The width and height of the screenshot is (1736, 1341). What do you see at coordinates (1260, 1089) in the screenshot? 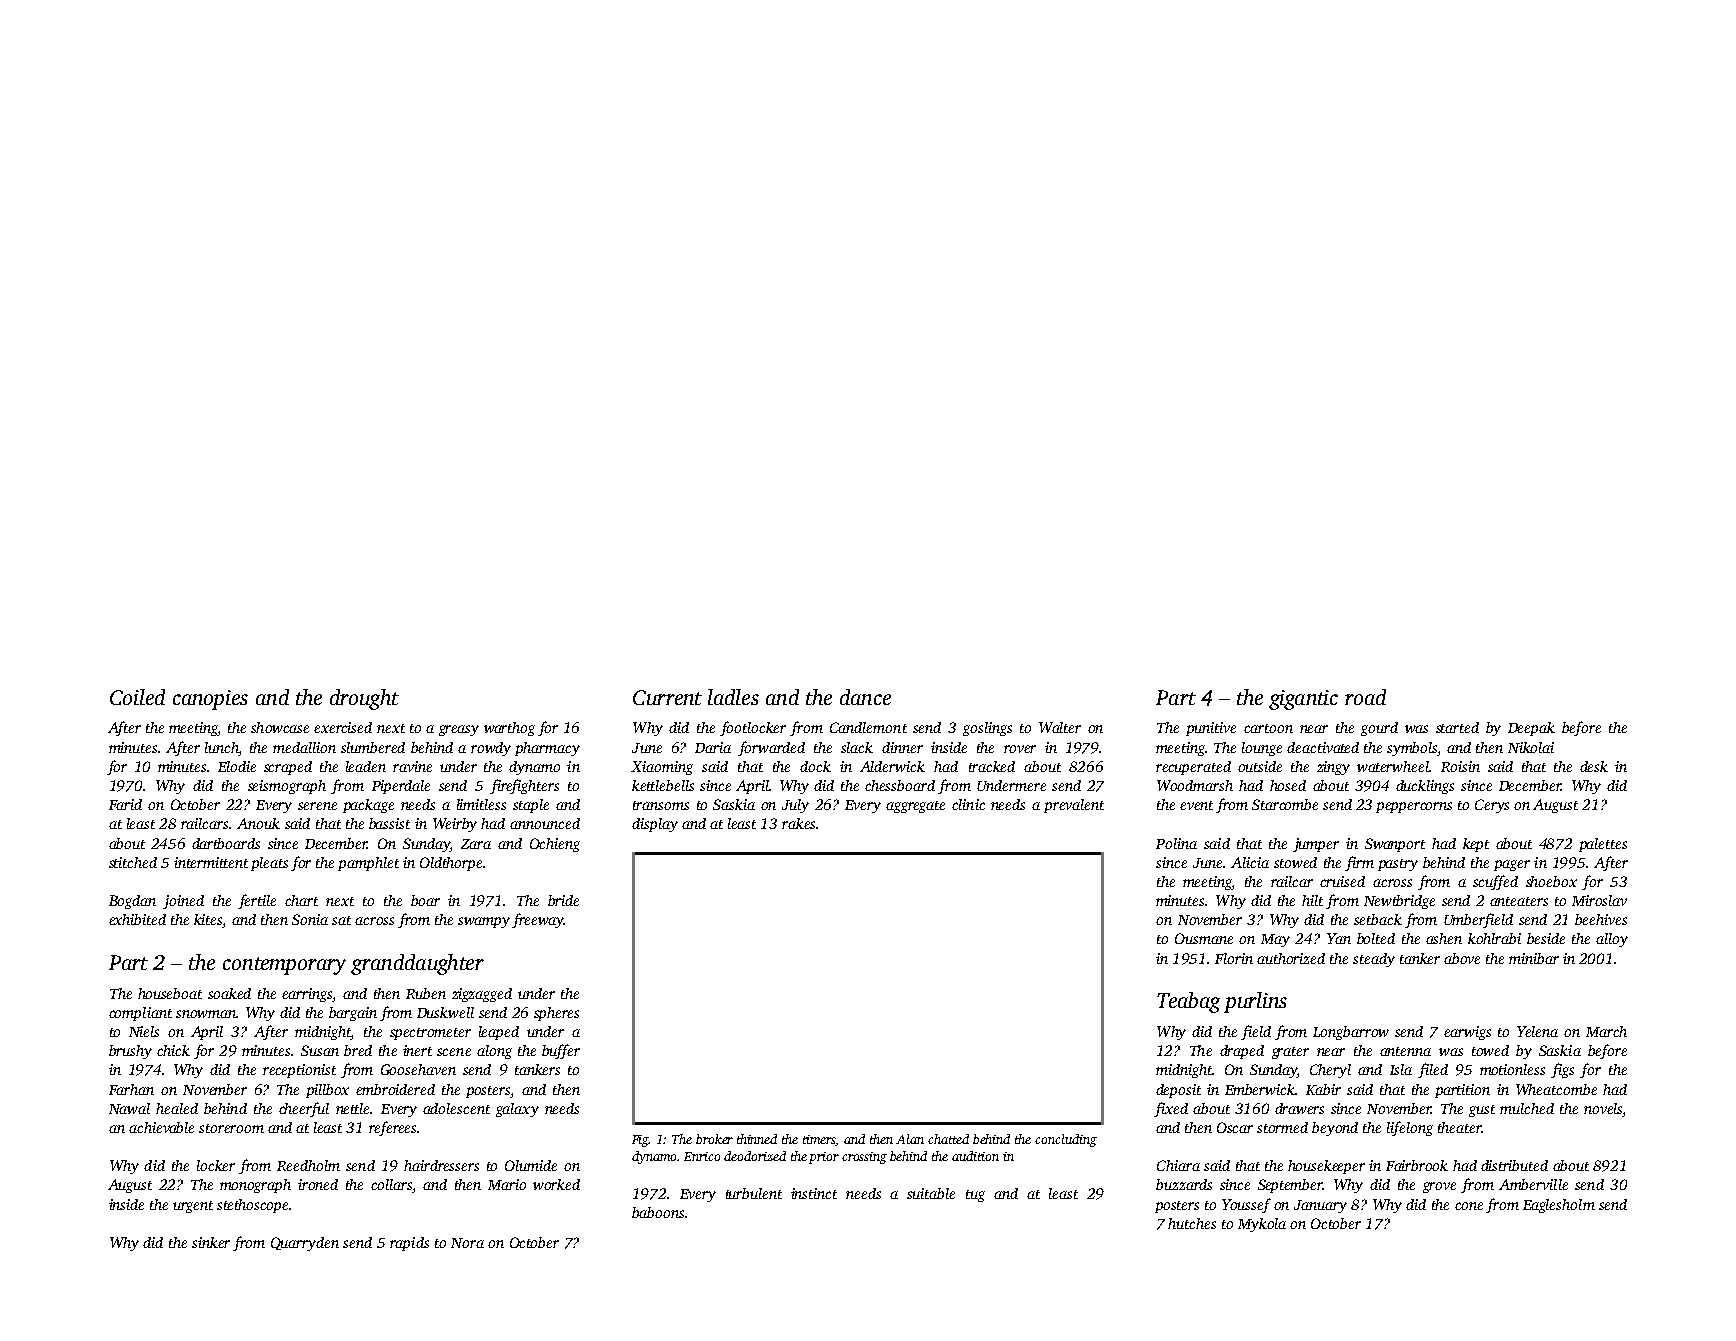
I see `Emberwick` at bounding box center [1260, 1089].
